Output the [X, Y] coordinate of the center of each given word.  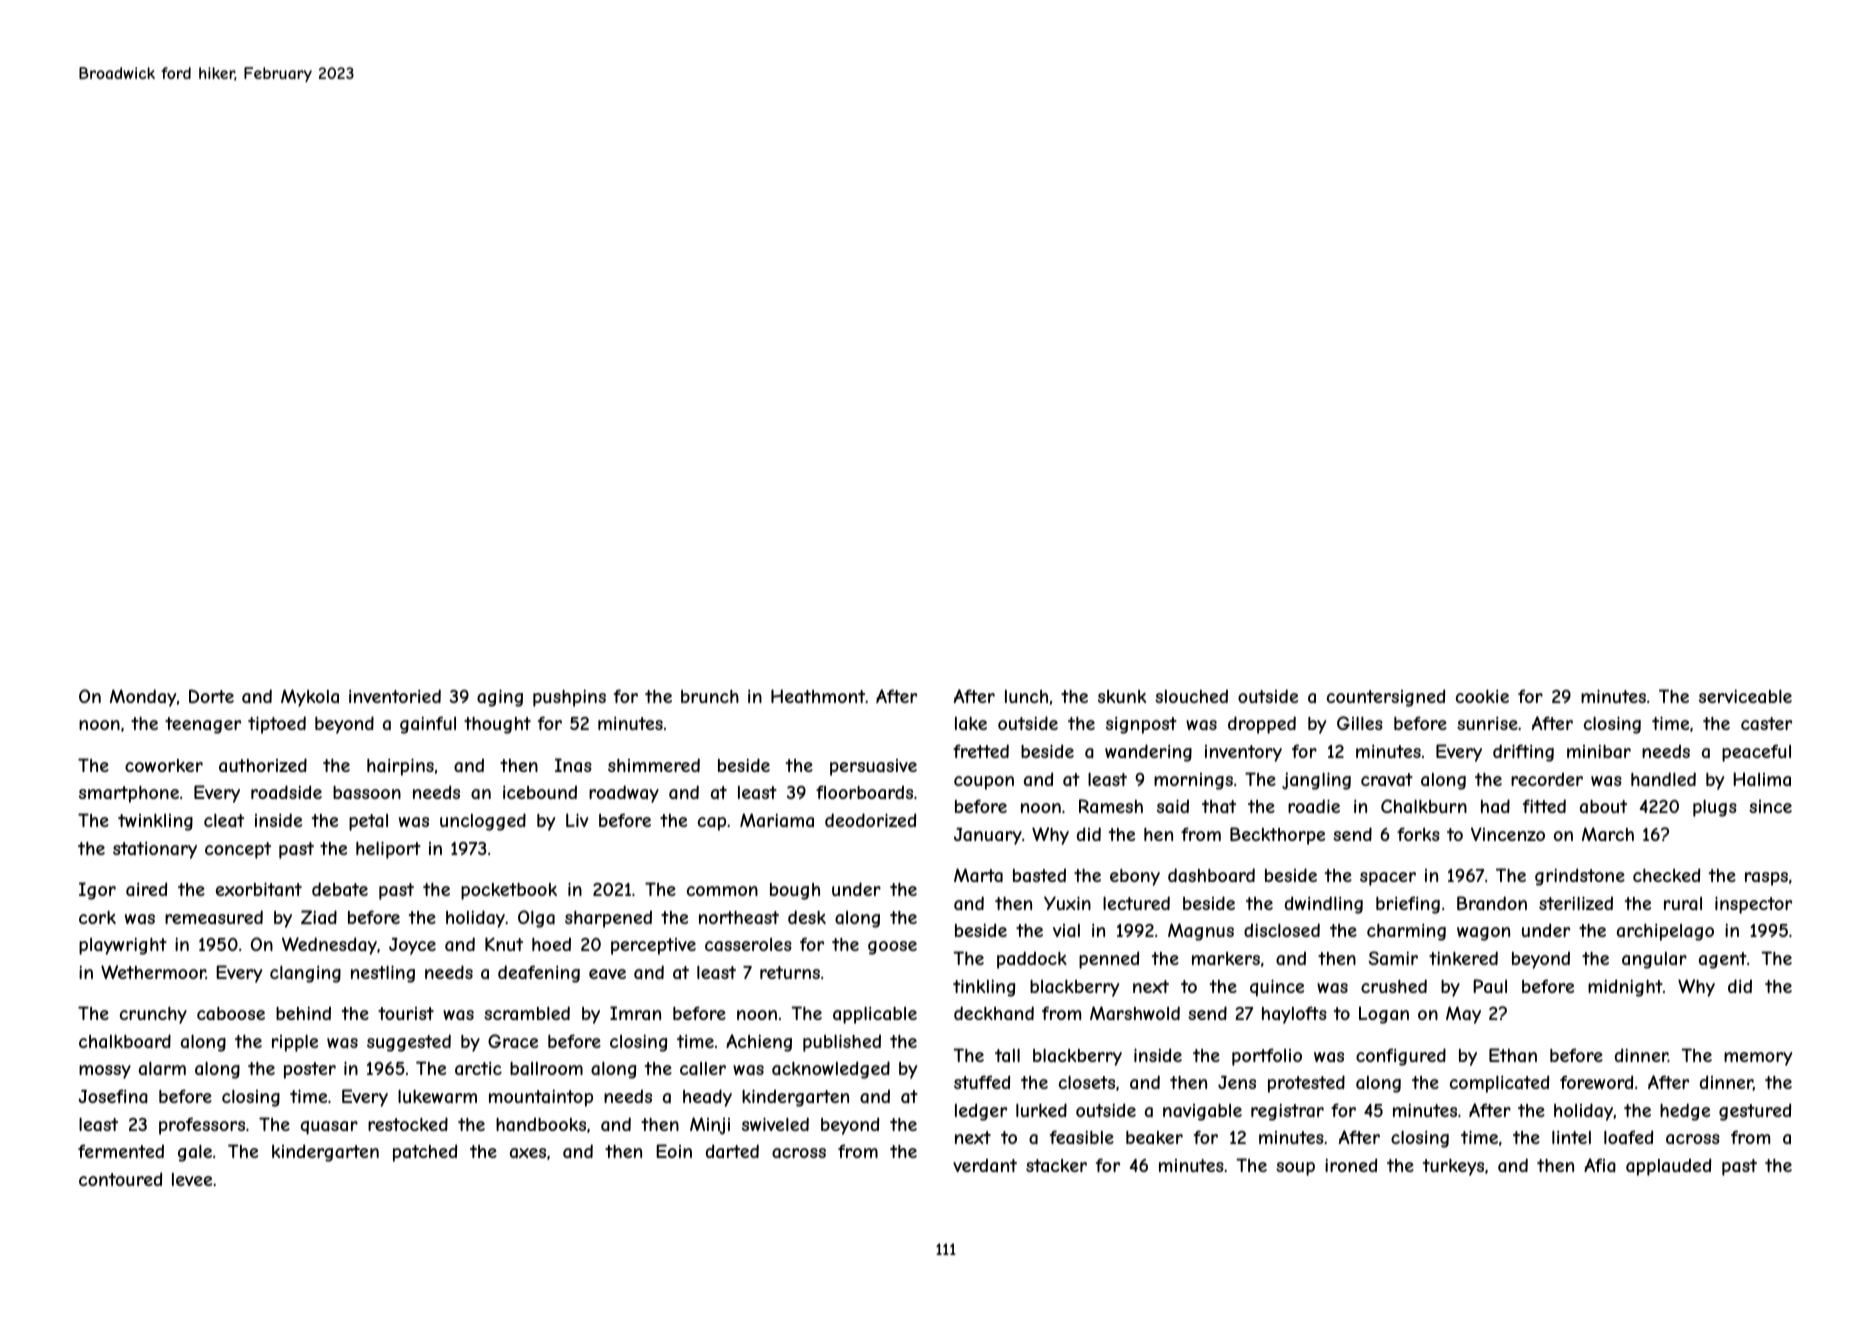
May [1463, 1015]
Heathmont [818, 696]
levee [192, 1179]
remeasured [214, 917]
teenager [203, 725]
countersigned [1386, 698]
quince [1277, 988]
